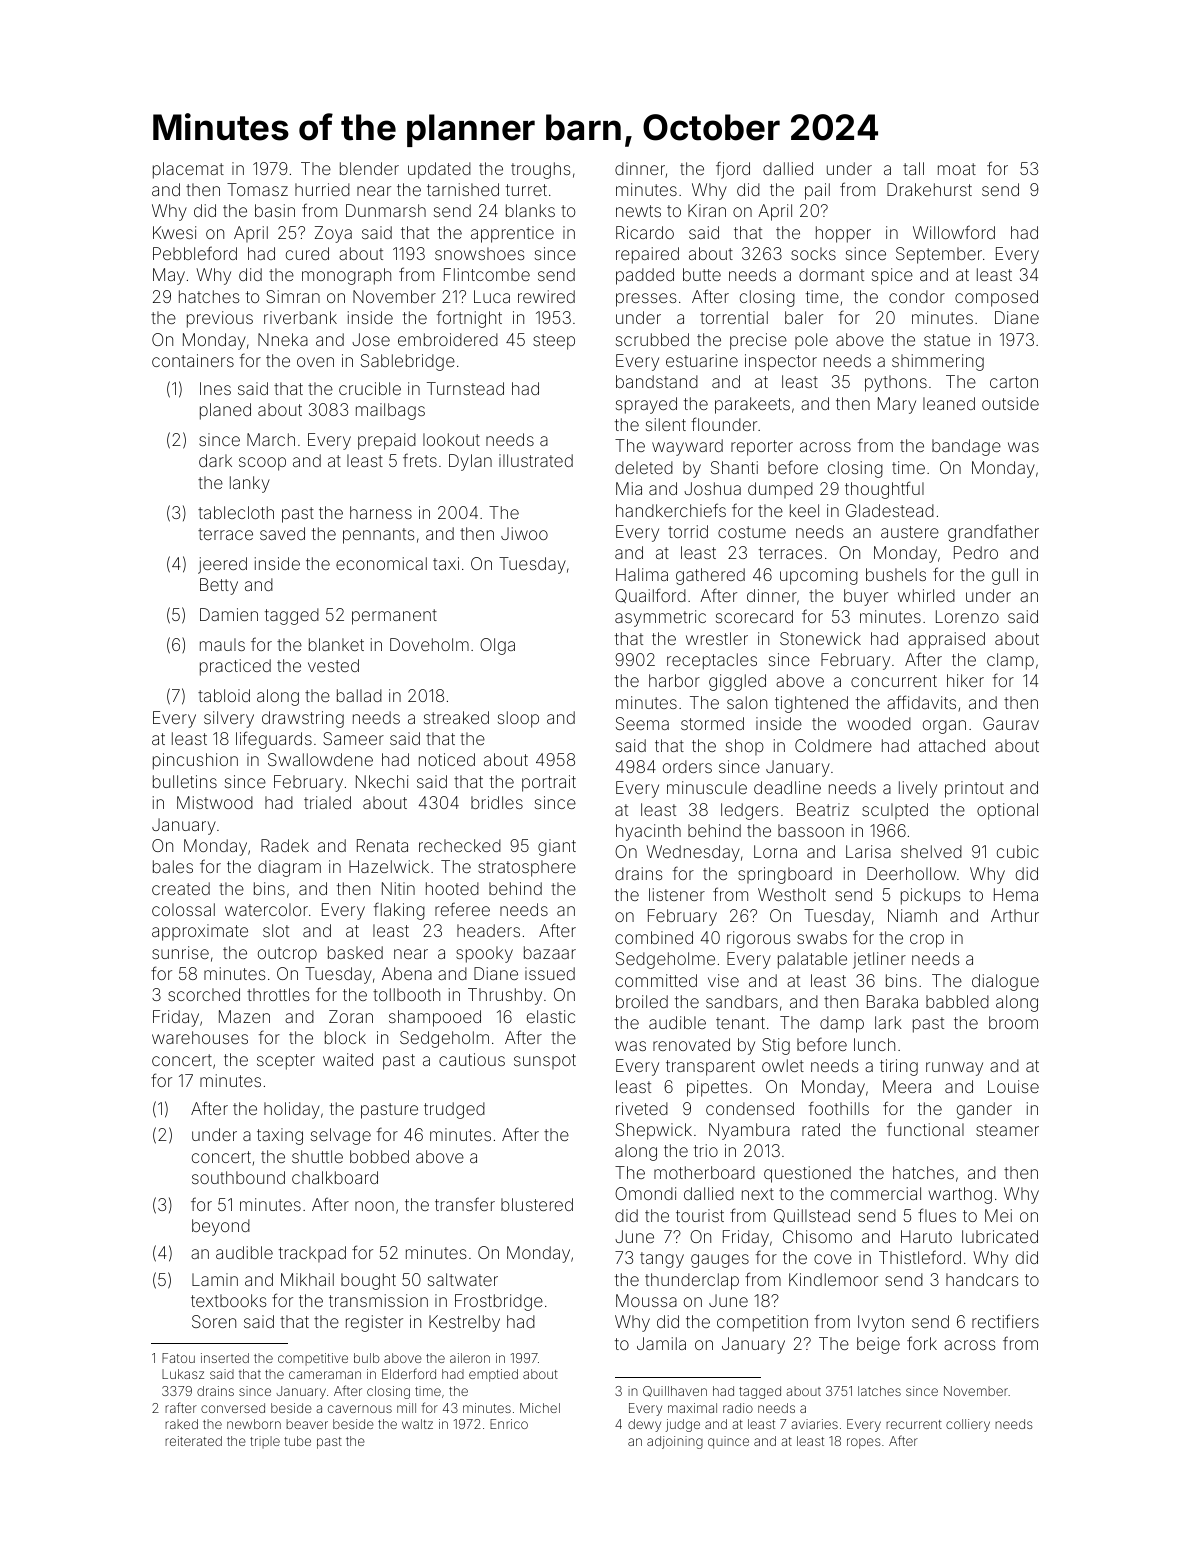  Describe the element at coordinates (662, 1260) in the screenshot. I see `tangy` at that location.
